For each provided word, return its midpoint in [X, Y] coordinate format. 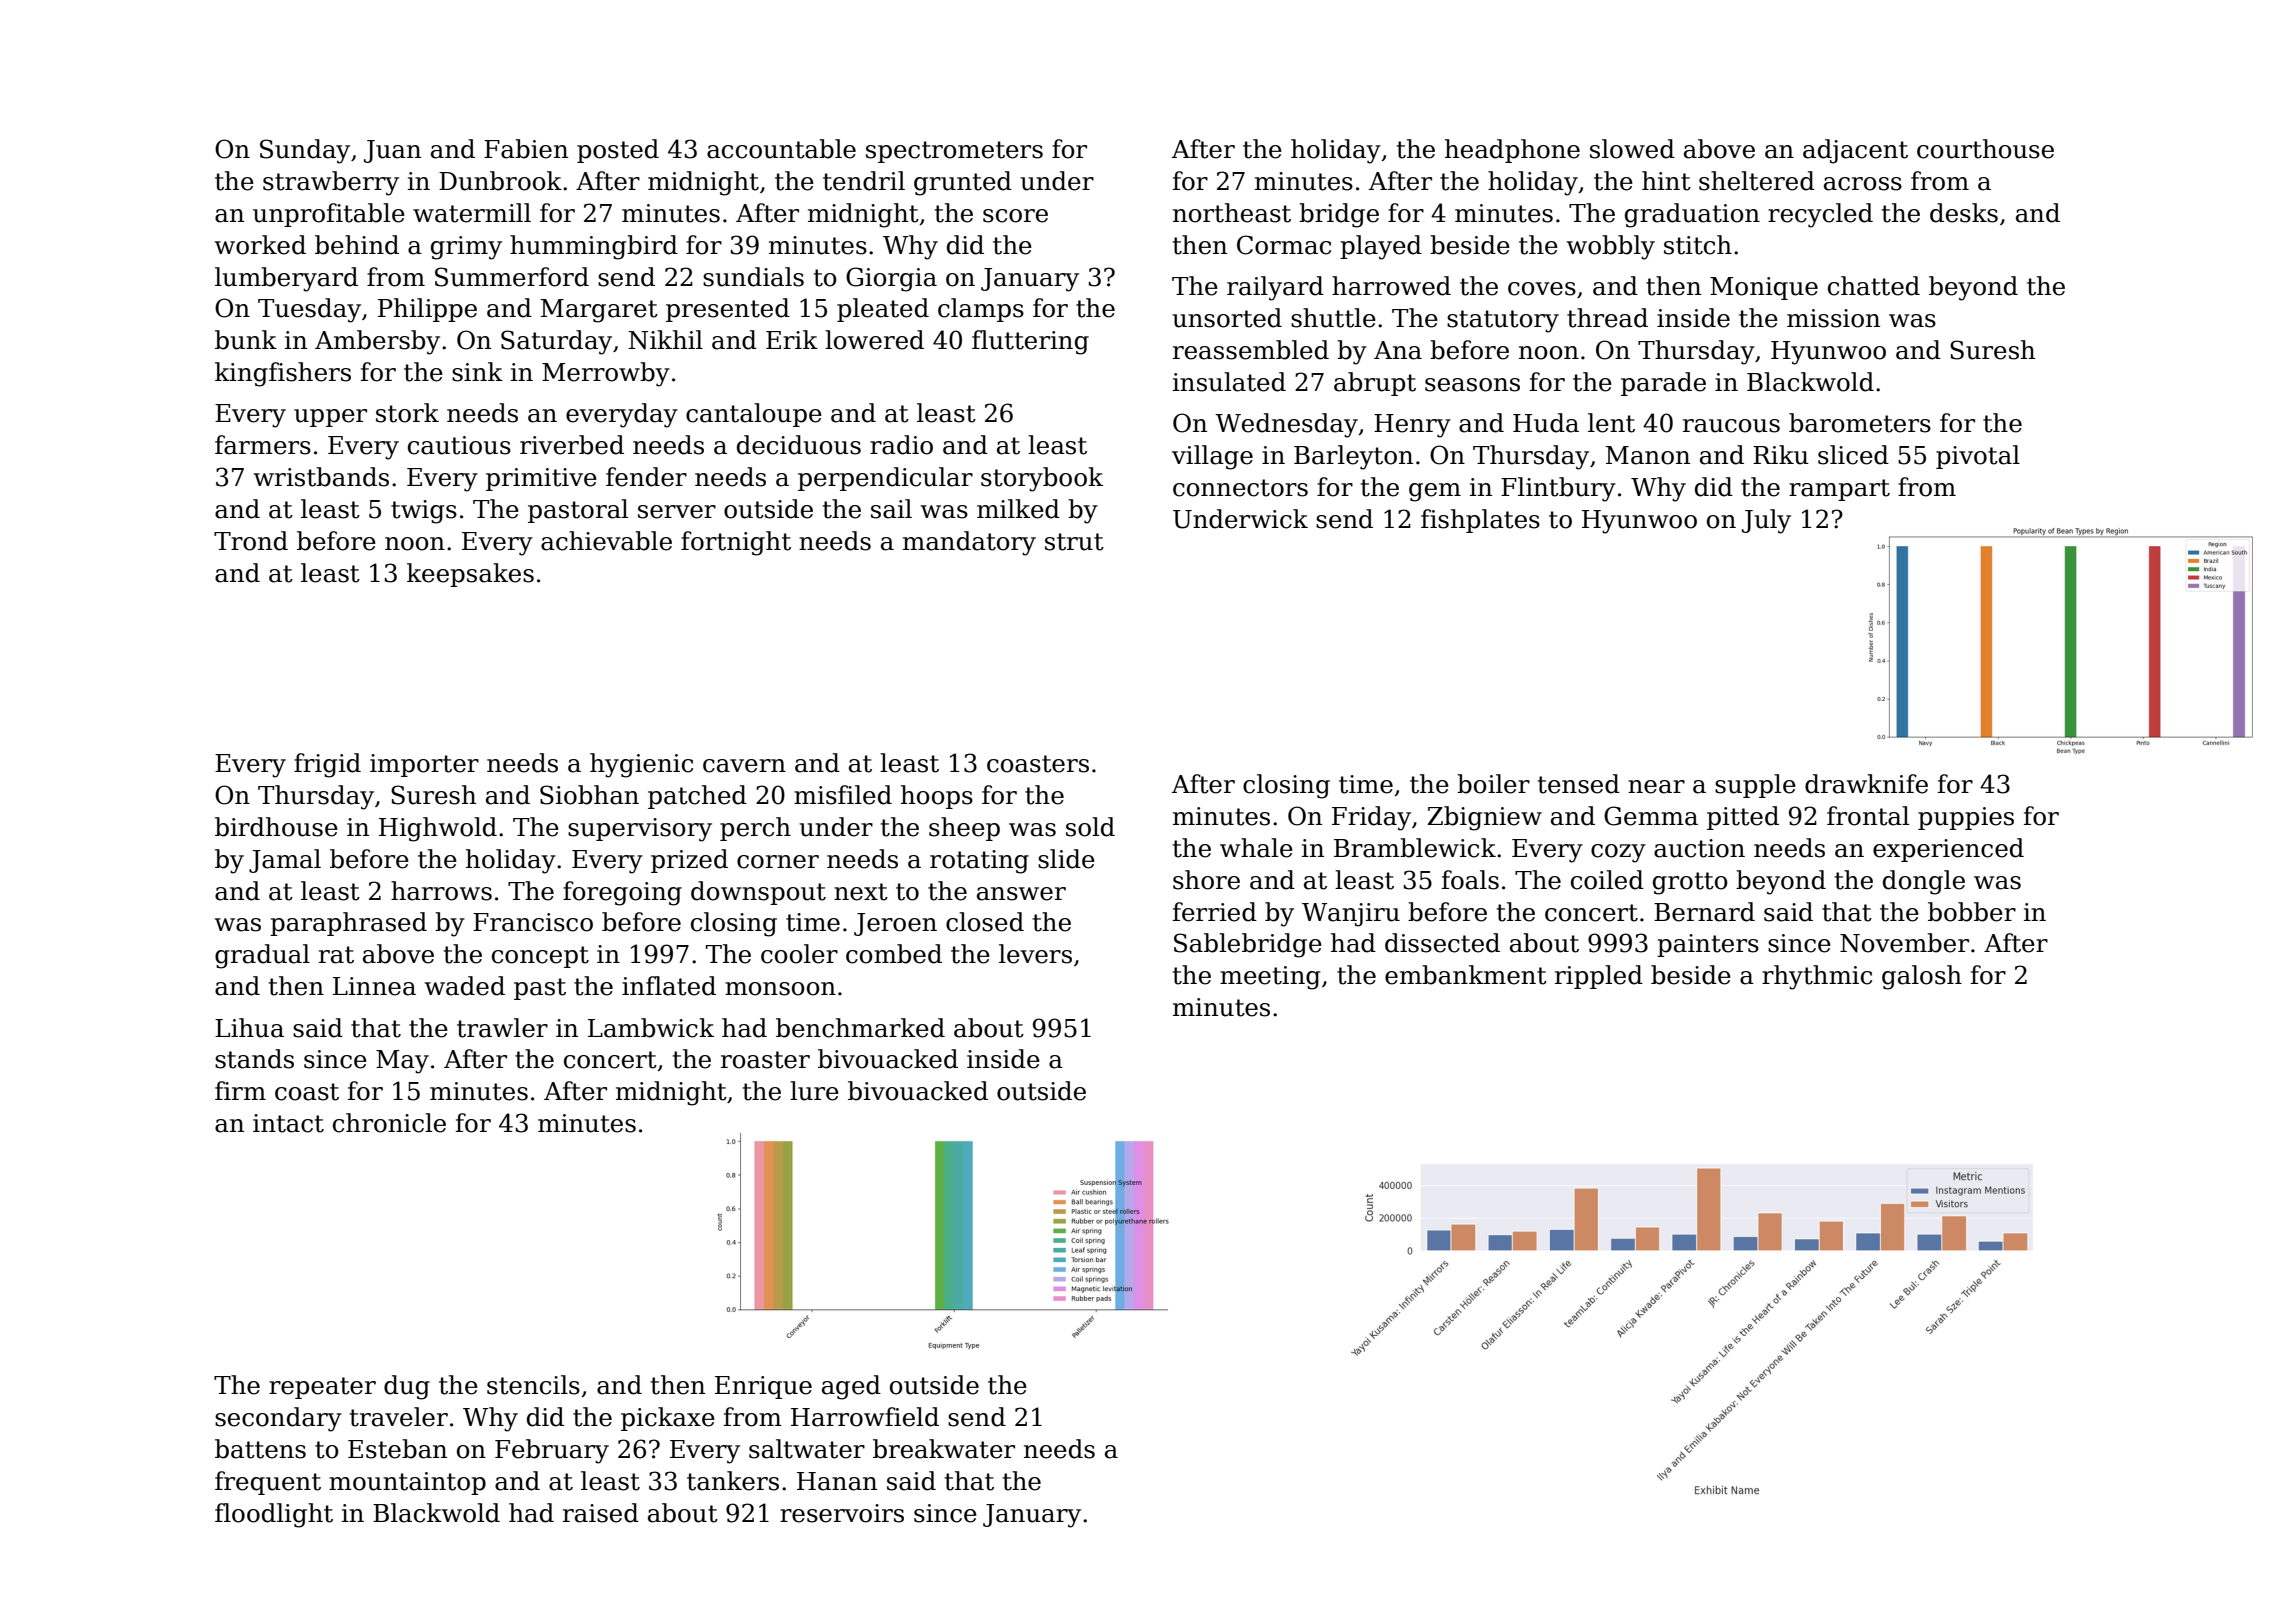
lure [814, 1091]
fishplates [1480, 521]
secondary [278, 1419]
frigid [327, 765]
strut [1074, 542]
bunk [246, 340]
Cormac [1284, 245]
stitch [1698, 245]
